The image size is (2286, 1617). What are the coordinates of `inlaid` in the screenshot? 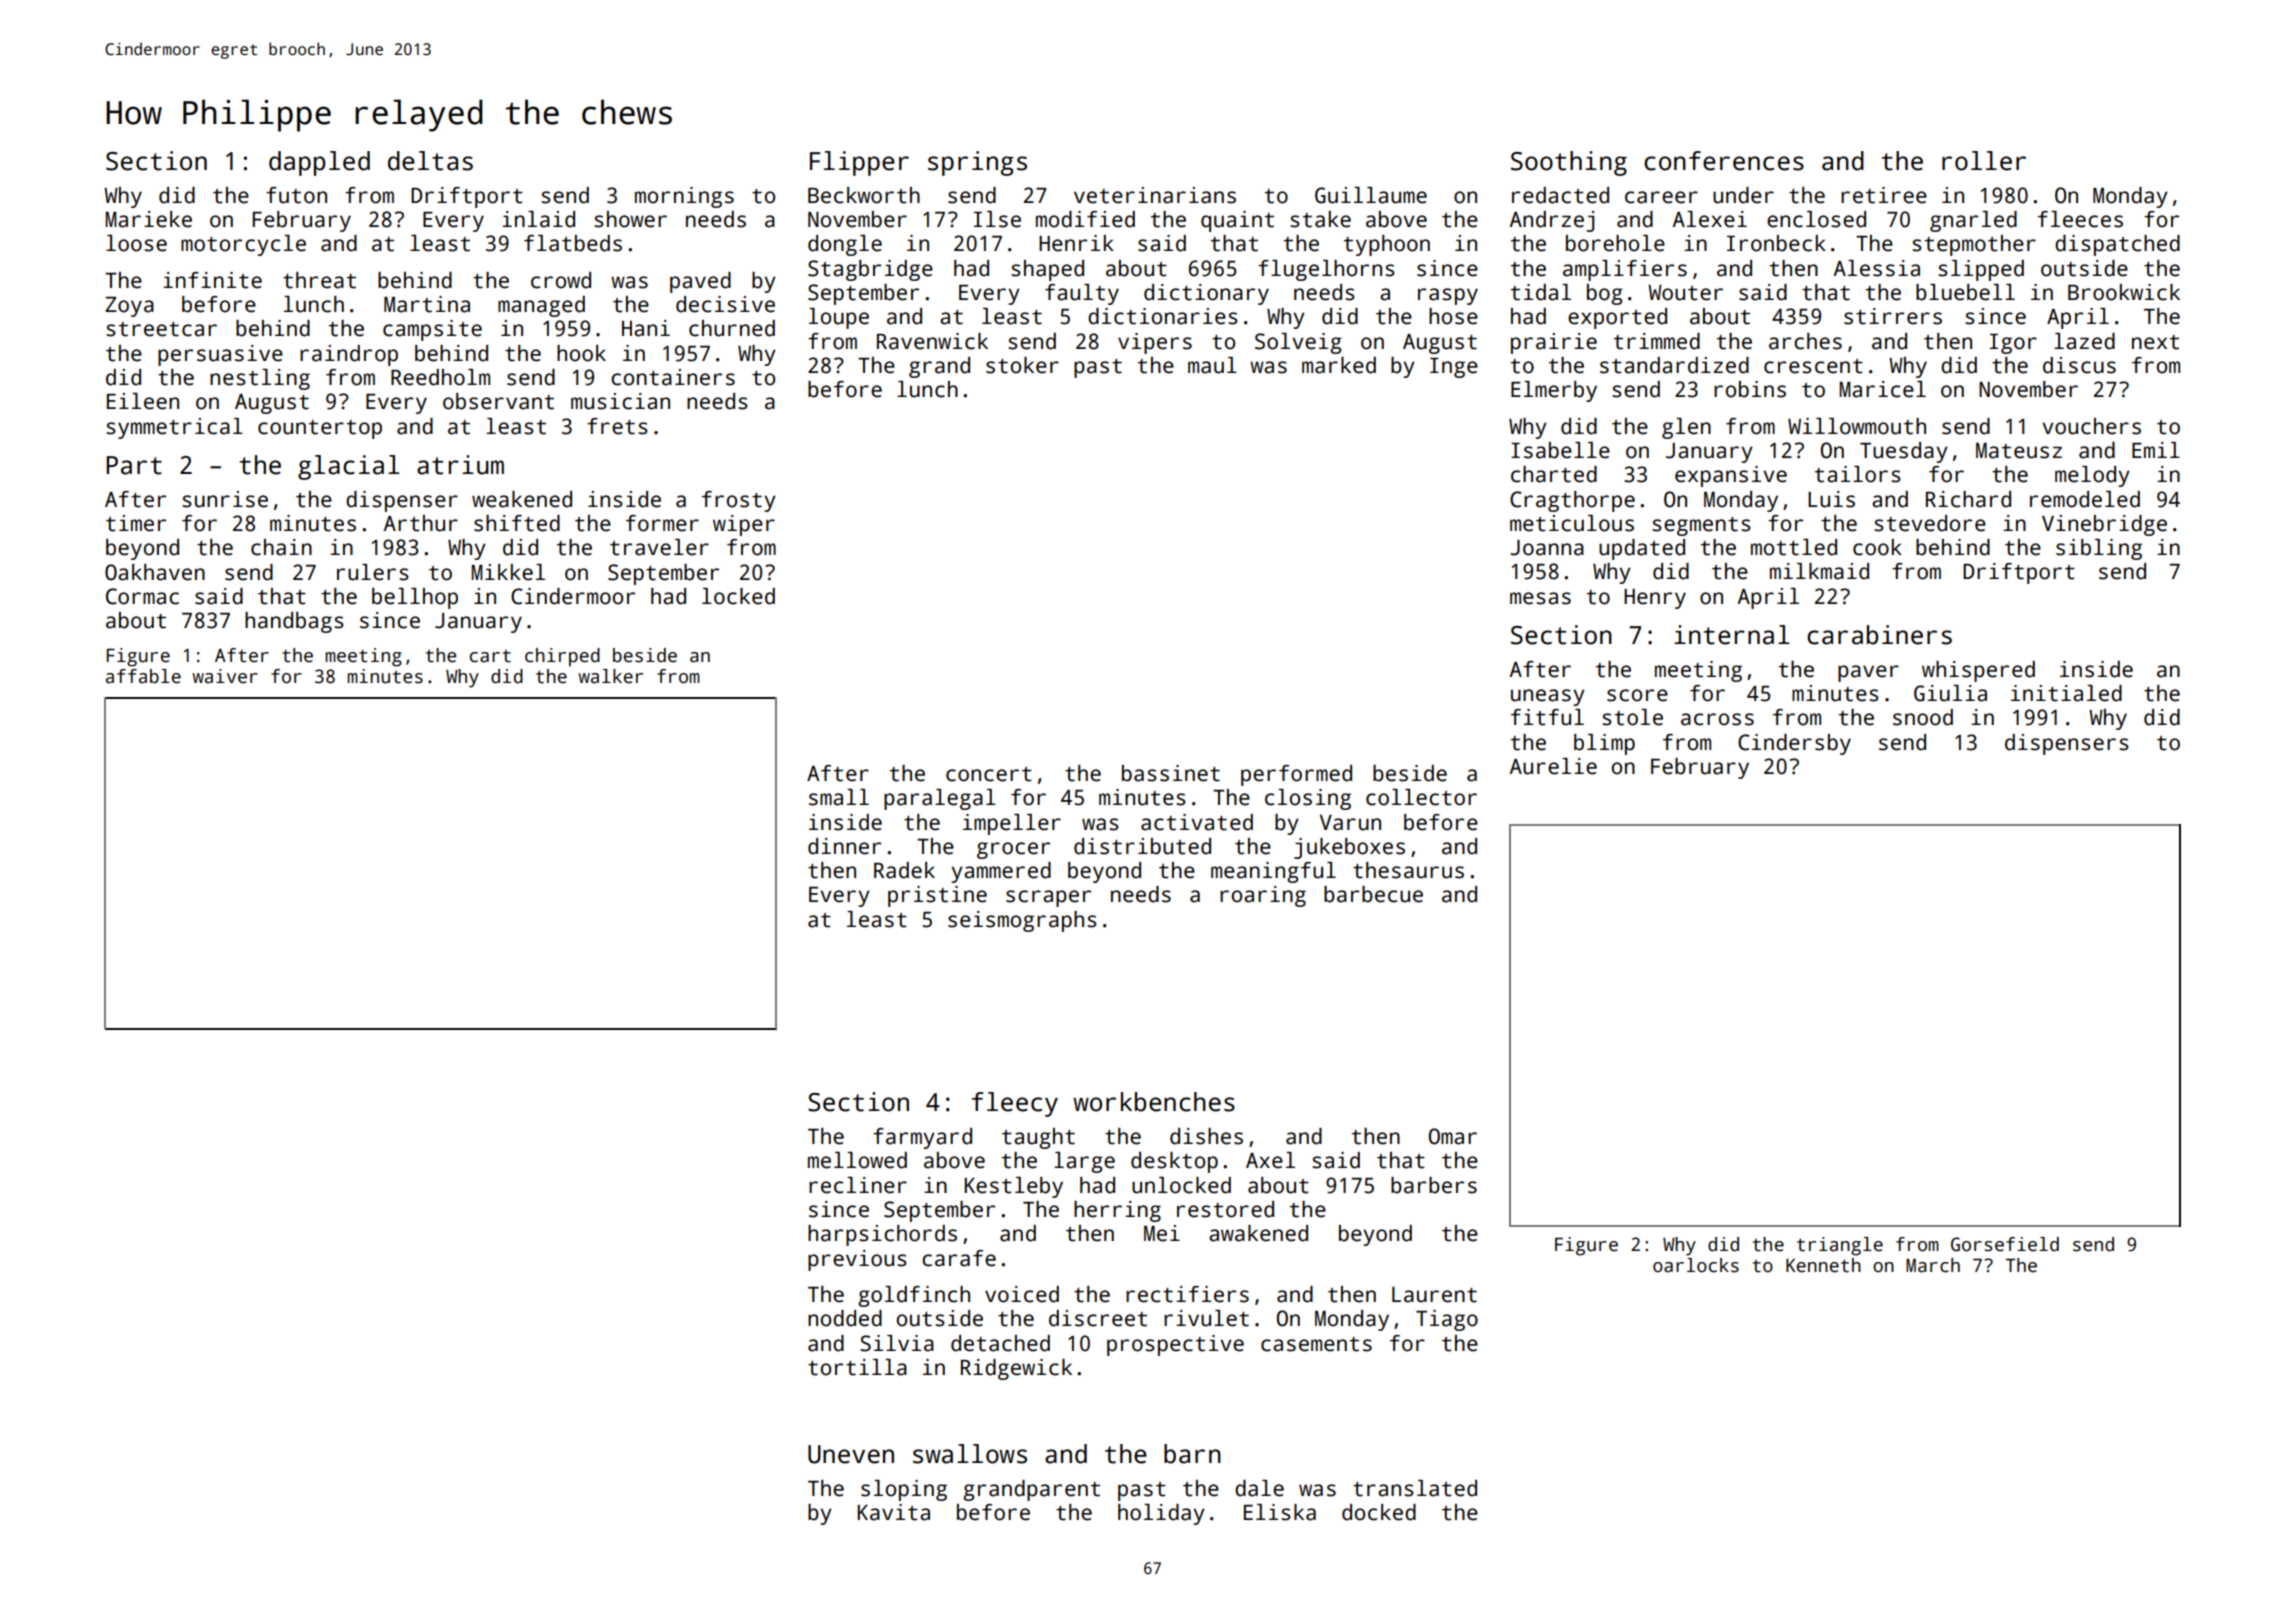 It's located at (538, 219).
